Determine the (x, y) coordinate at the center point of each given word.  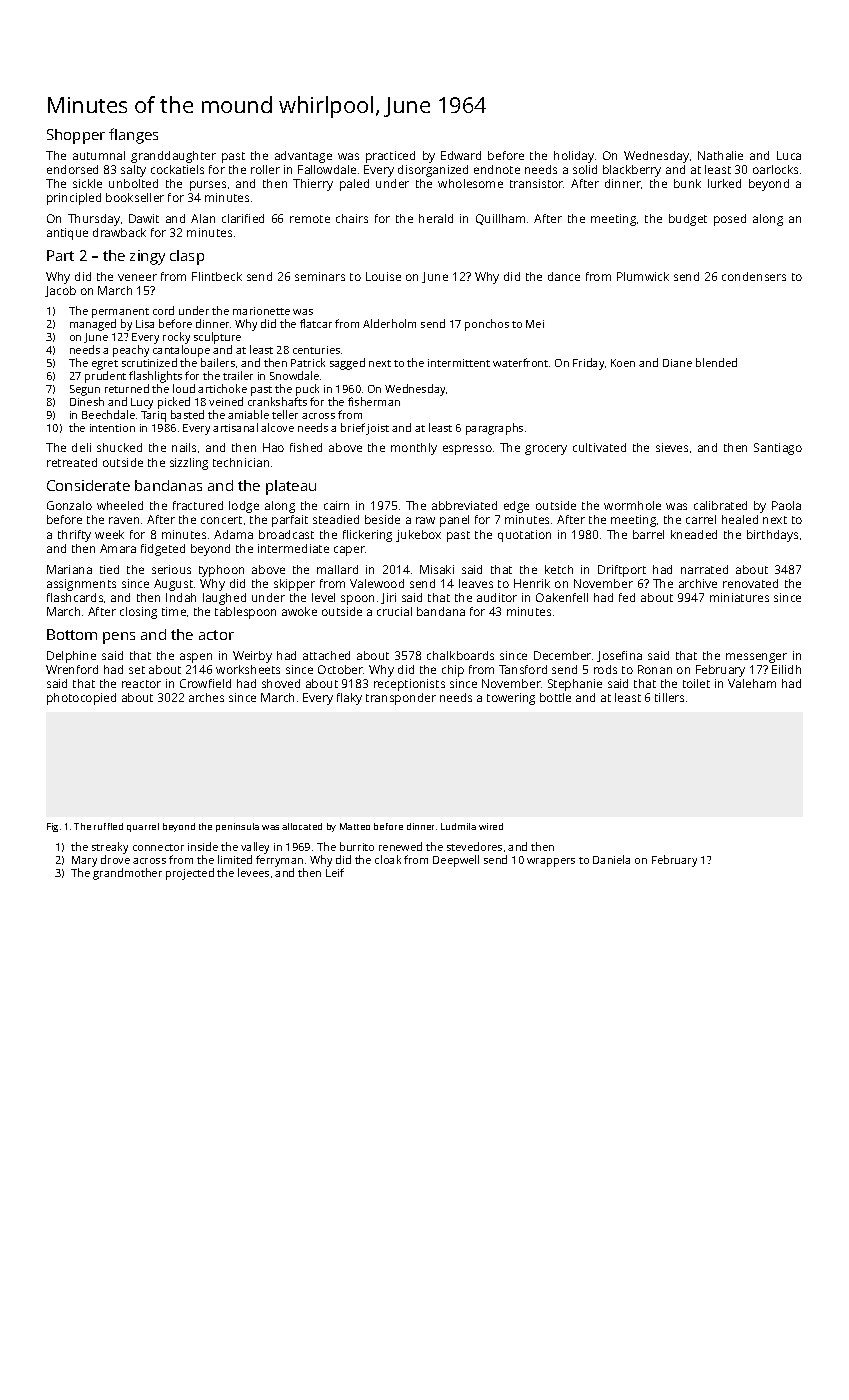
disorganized (433, 171)
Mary (84, 861)
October (341, 669)
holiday (574, 157)
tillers (669, 697)
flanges (133, 136)
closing (138, 613)
